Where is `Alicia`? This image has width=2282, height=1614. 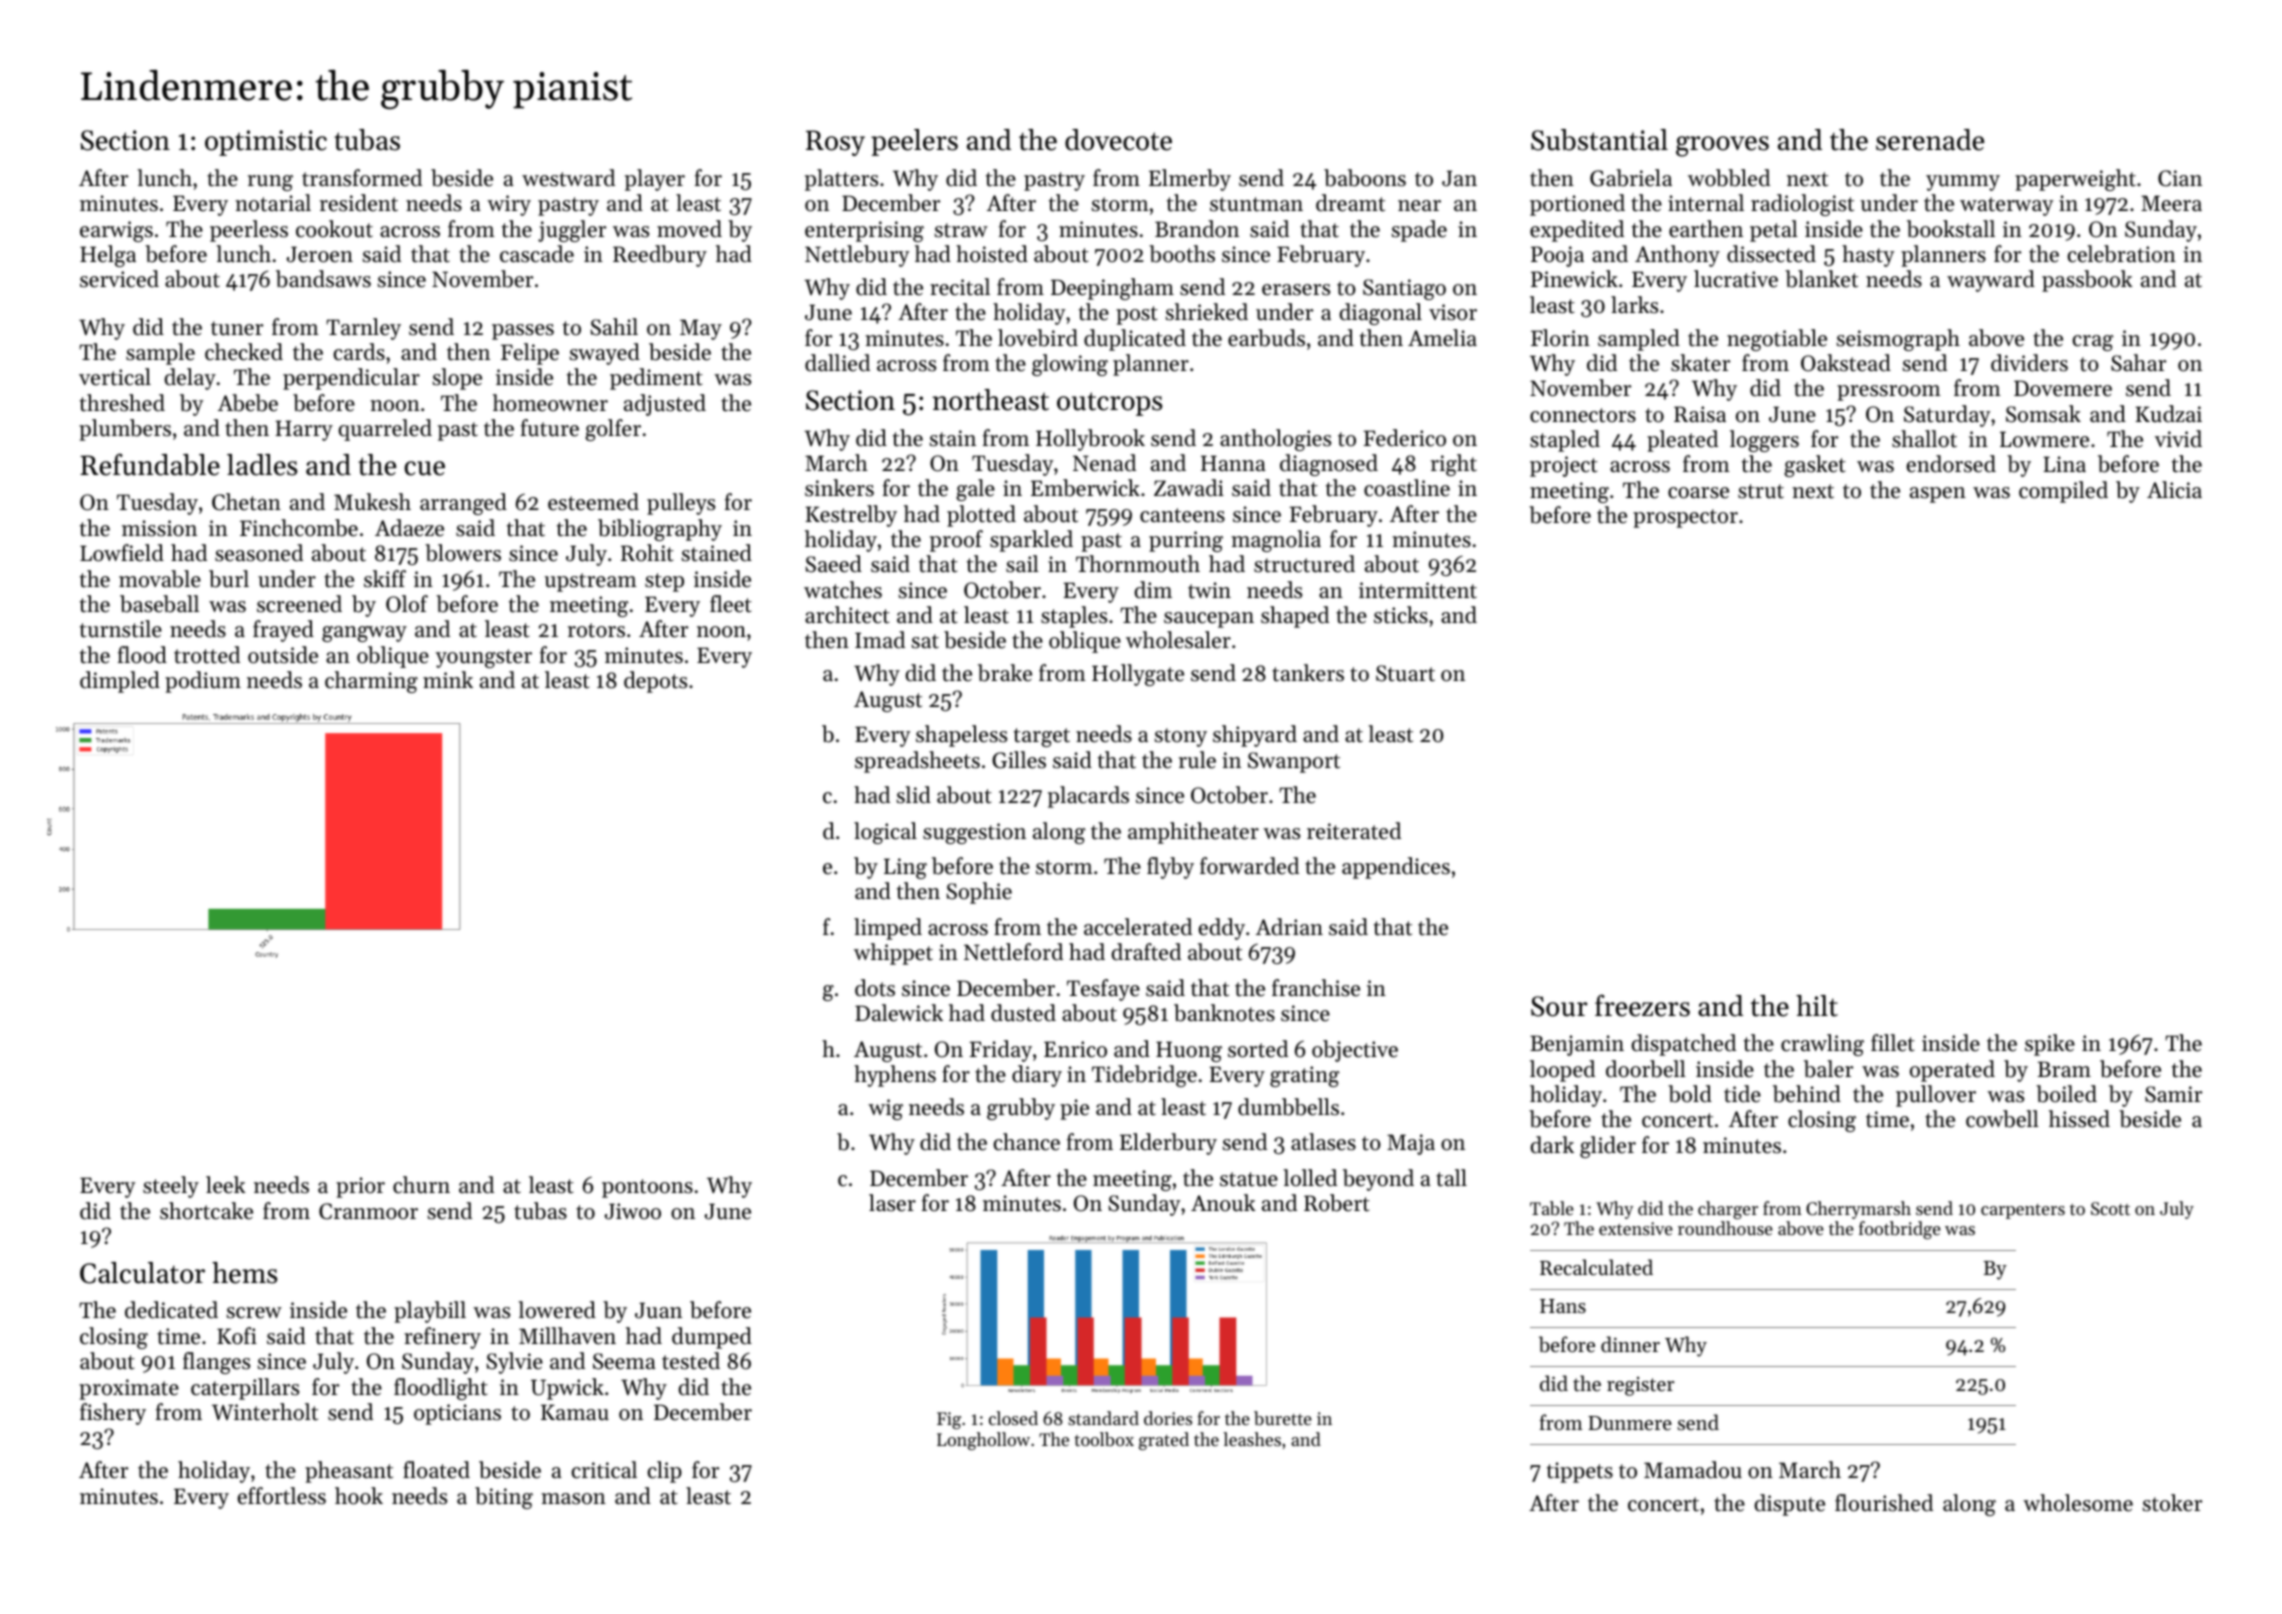
Alicia is located at coordinates (2174, 490).
